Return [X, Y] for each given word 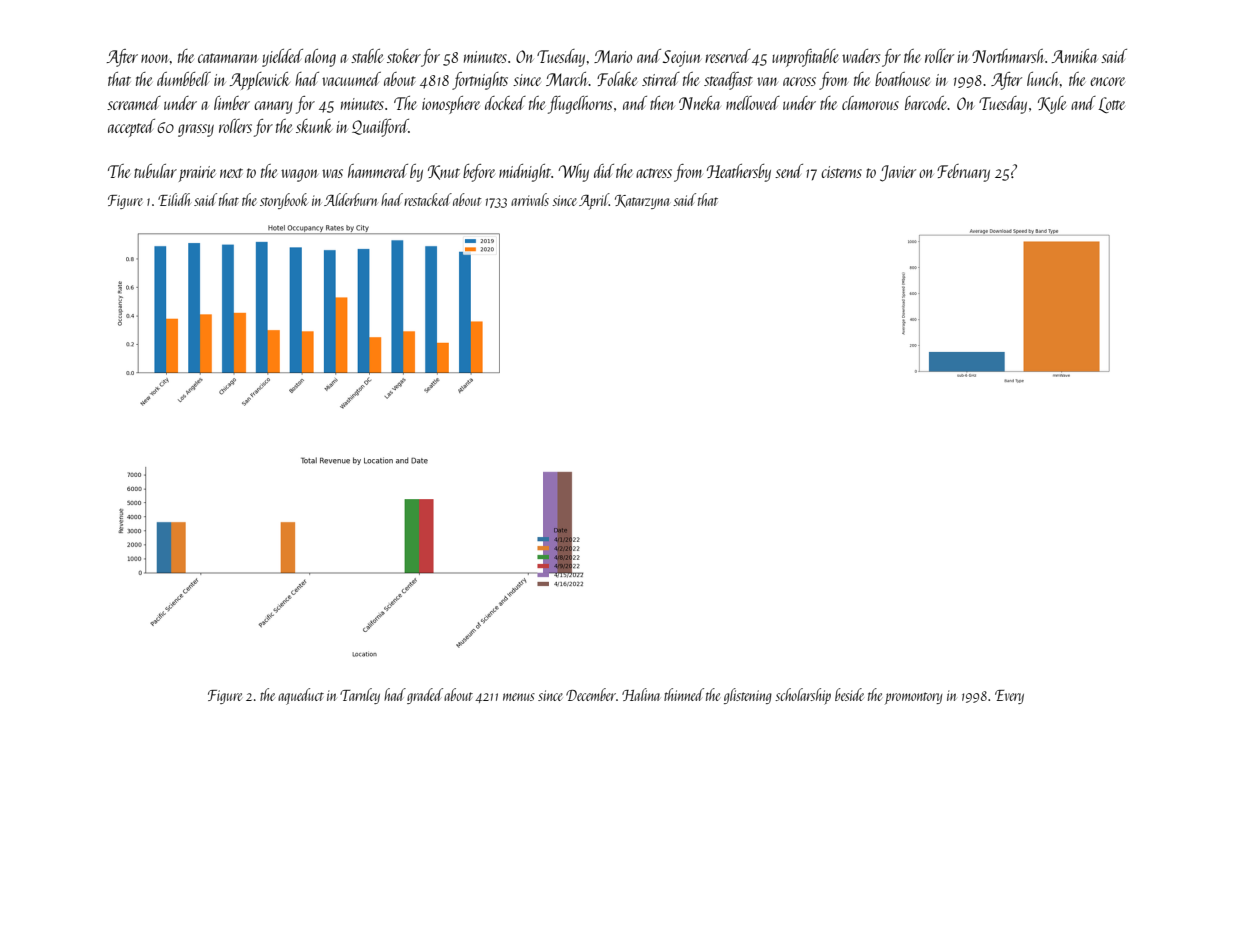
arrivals [530, 199]
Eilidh [174, 199]
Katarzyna [642, 202]
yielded [282, 58]
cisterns [841, 172]
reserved [728, 56]
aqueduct [301, 696]
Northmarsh [1008, 56]
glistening [748, 696]
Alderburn [351, 199]
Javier [898, 173]
